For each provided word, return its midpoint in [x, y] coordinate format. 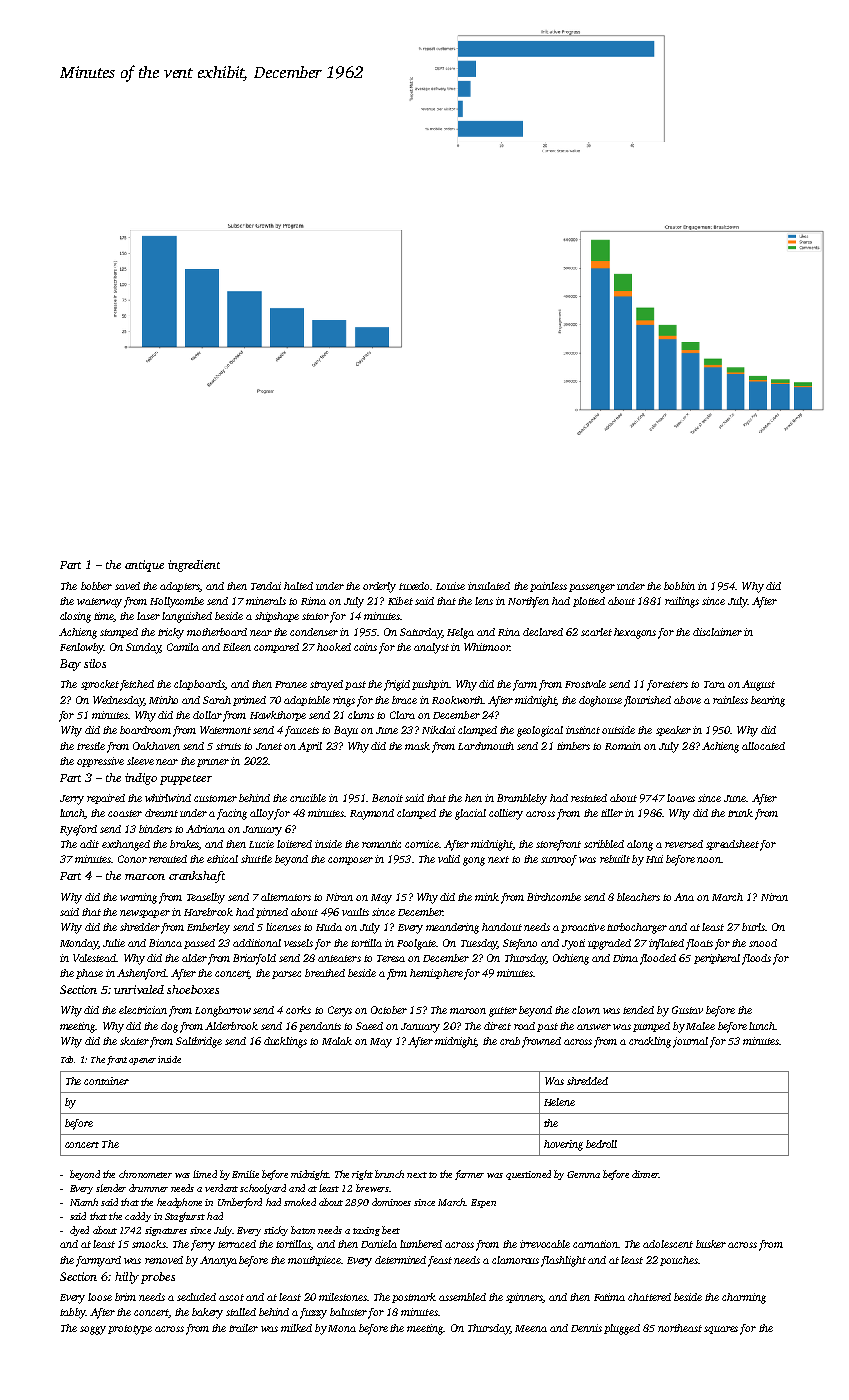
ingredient [194, 566]
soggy [93, 1330]
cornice [422, 844]
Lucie [261, 844]
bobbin [679, 586]
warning [138, 898]
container [106, 1081]
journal [690, 1042]
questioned [528, 1175]
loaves [681, 798]
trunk [740, 813]
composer [350, 861]
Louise [450, 586]
